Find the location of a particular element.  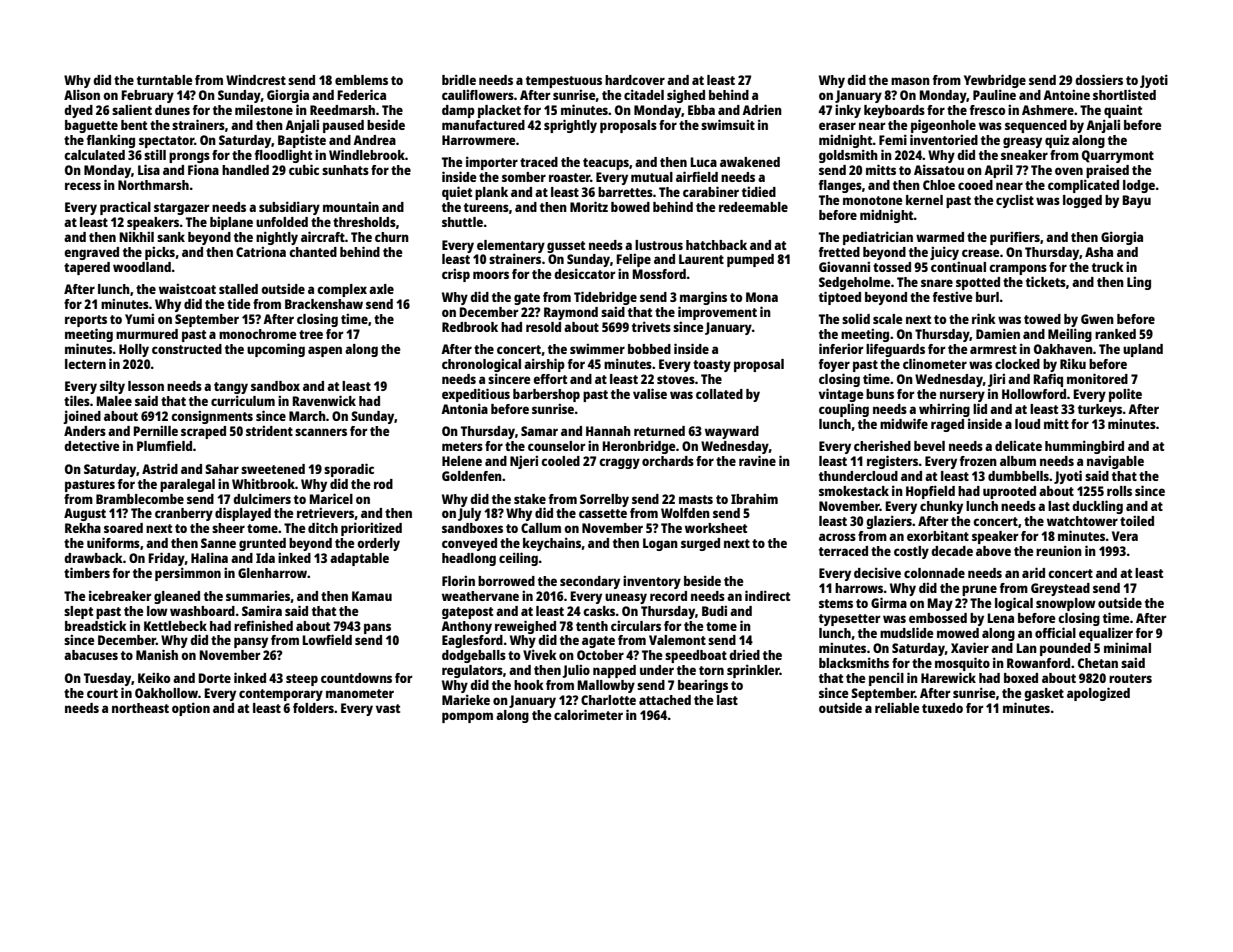

masts is located at coordinates (696, 499).
